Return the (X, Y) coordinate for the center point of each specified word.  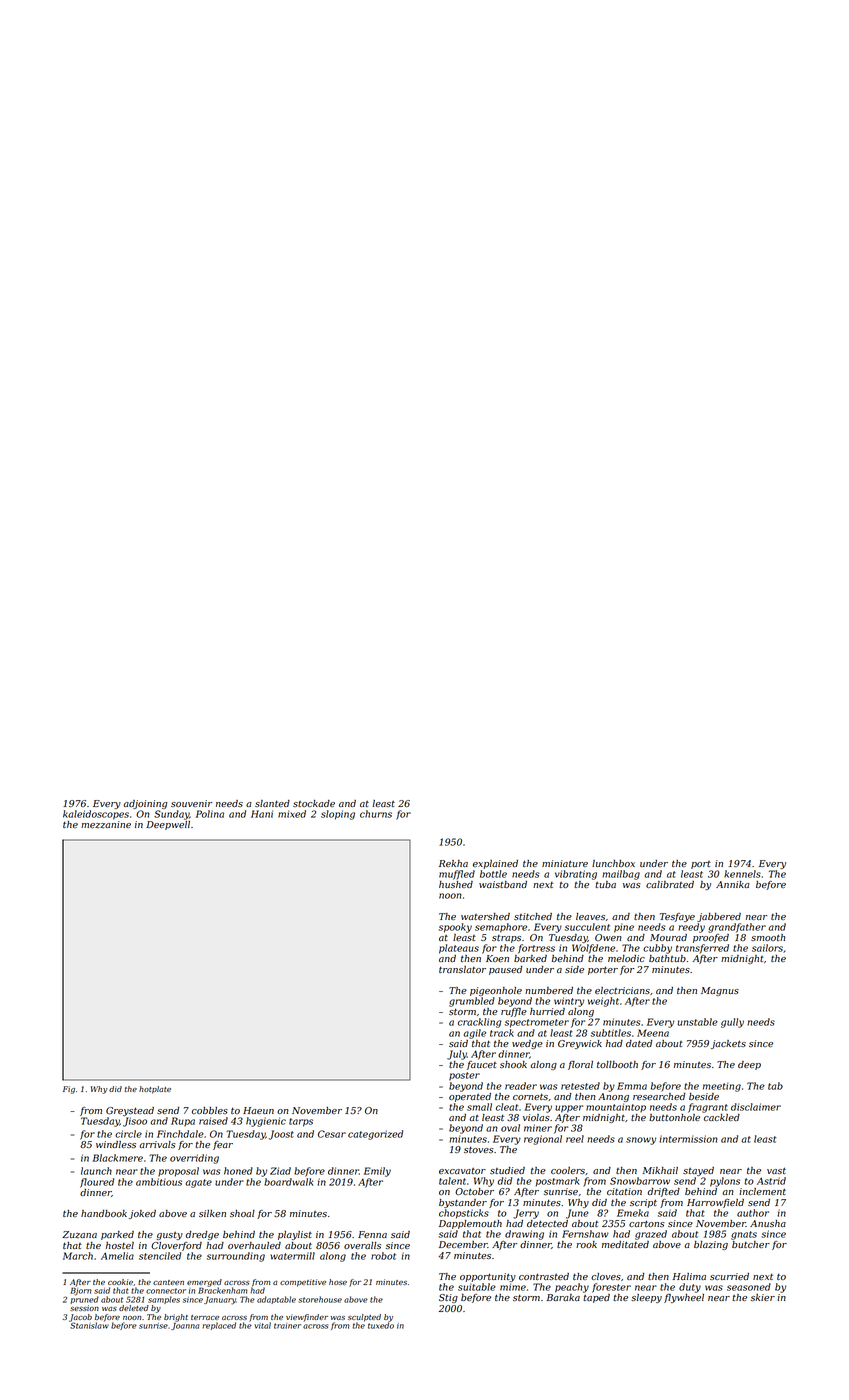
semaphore (501, 928)
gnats (744, 1235)
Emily (377, 1172)
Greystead (130, 1111)
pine (624, 928)
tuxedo (381, 1325)
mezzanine (106, 825)
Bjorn (81, 1292)
